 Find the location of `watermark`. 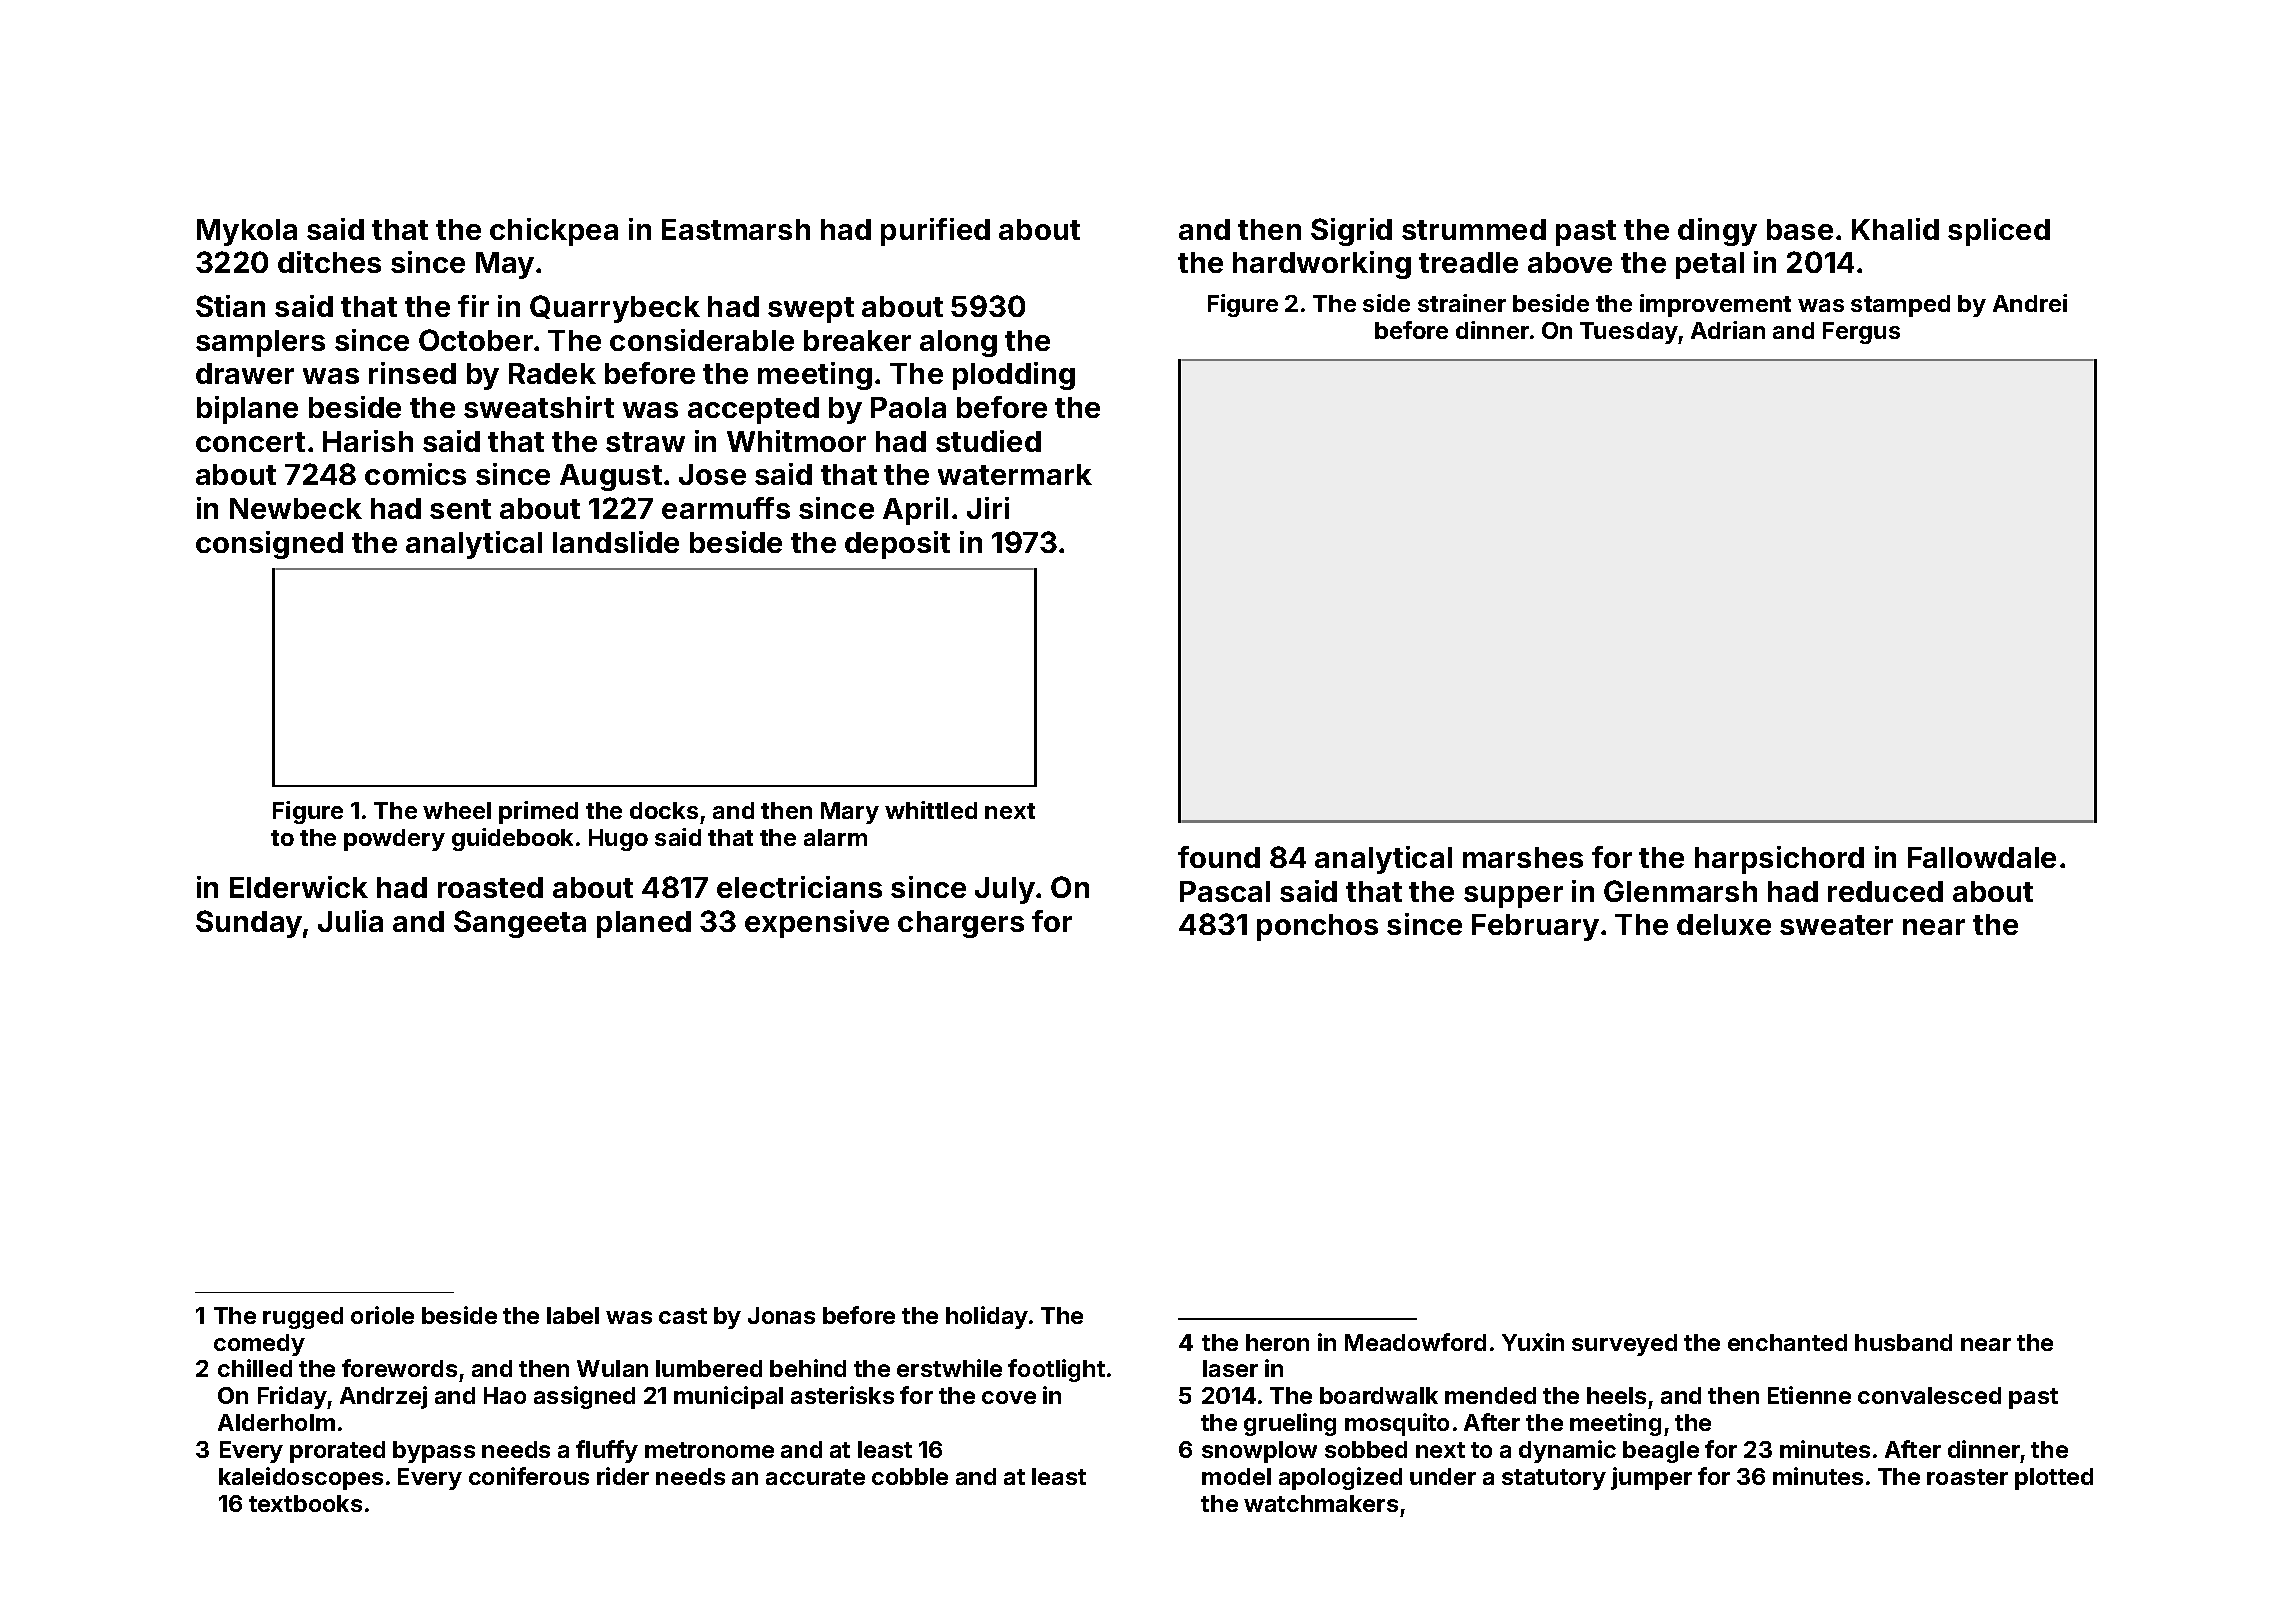

watermark is located at coordinates (1015, 474).
